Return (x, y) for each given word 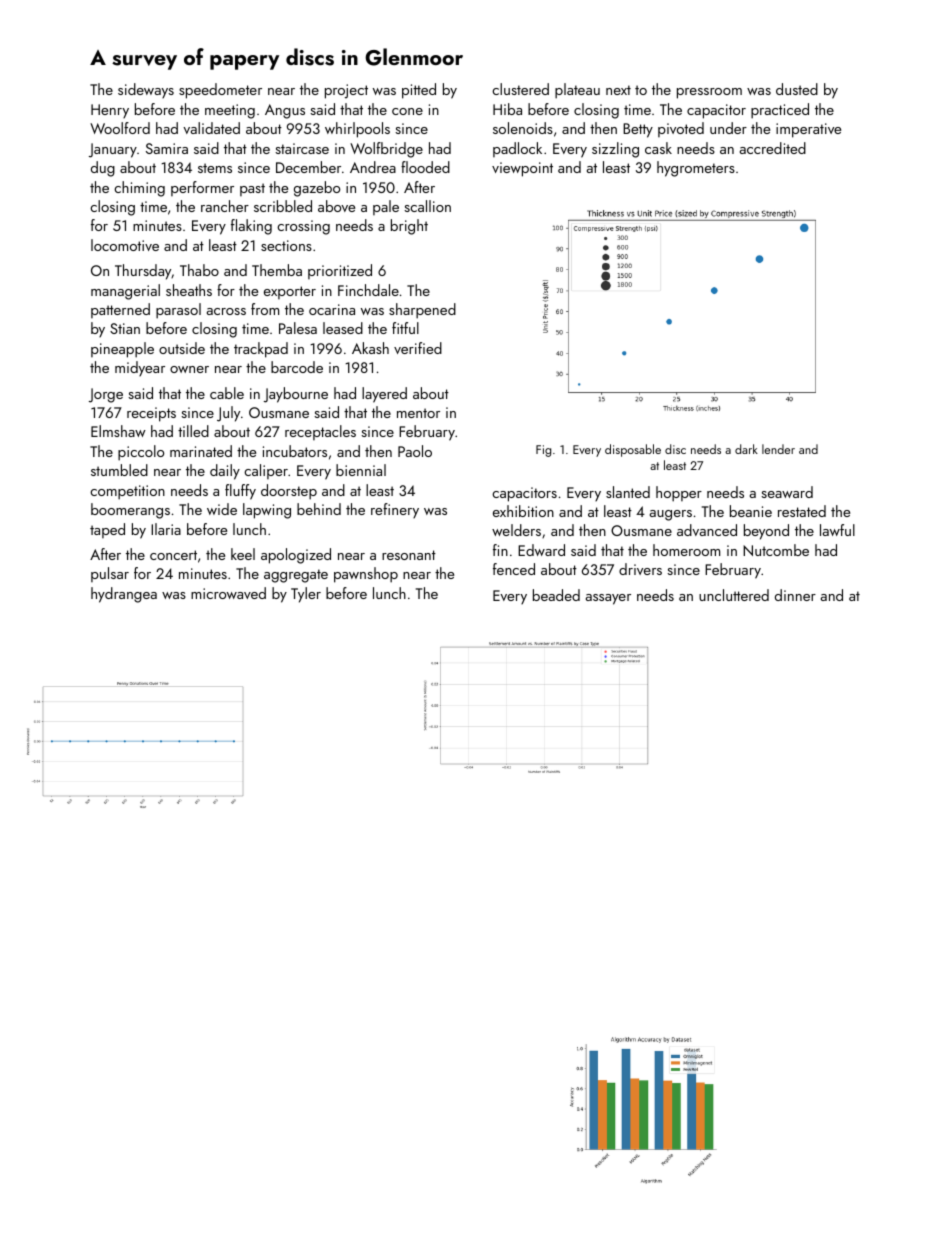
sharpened (422, 311)
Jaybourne (296, 395)
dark (746, 449)
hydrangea (124, 595)
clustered (520, 89)
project (346, 91)
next (618, 90)
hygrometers (696, 169)
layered (384, 395)
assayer (608, 599)
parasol (178, 311)
